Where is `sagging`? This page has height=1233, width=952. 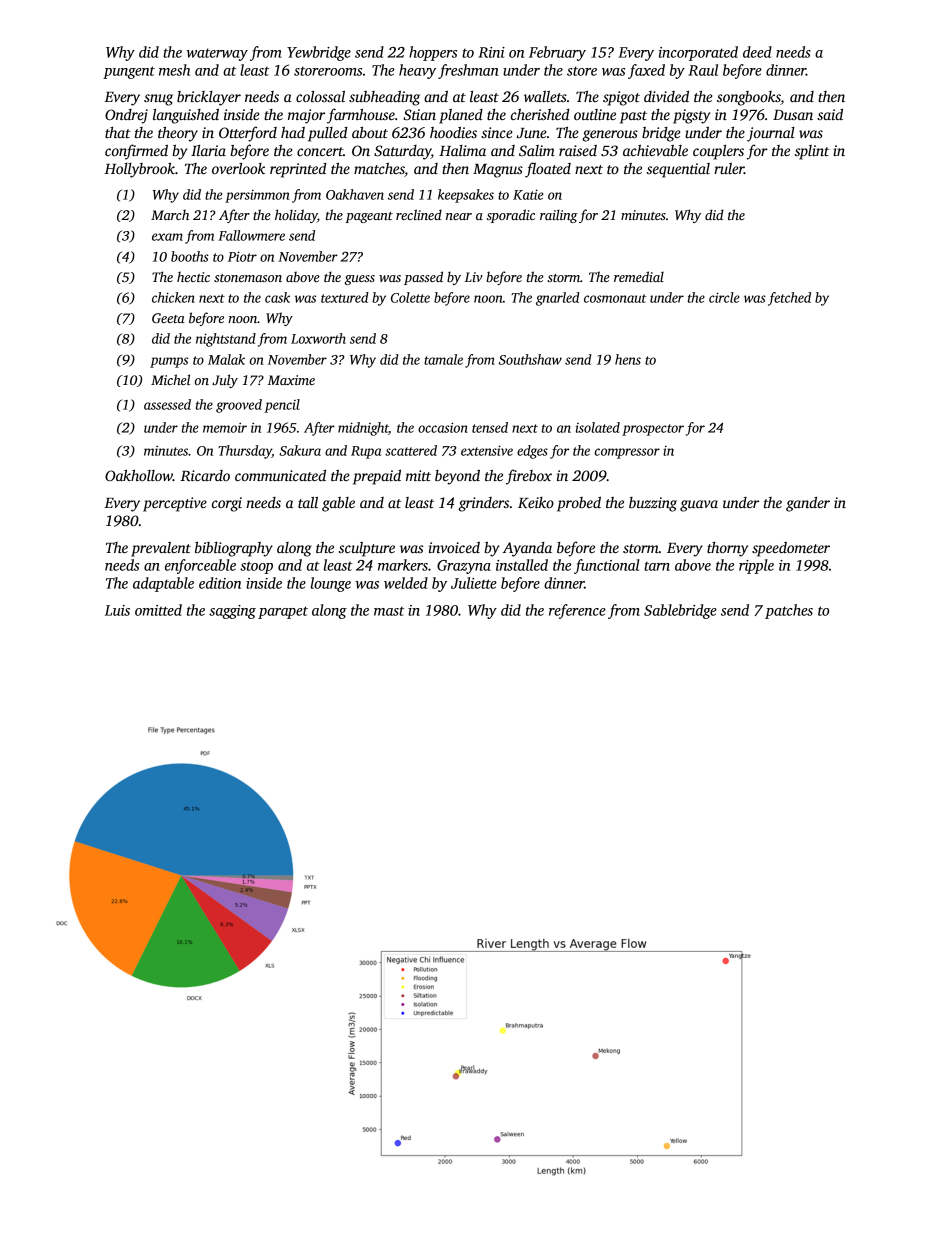
sagging is located at coordinates (232, 612).
